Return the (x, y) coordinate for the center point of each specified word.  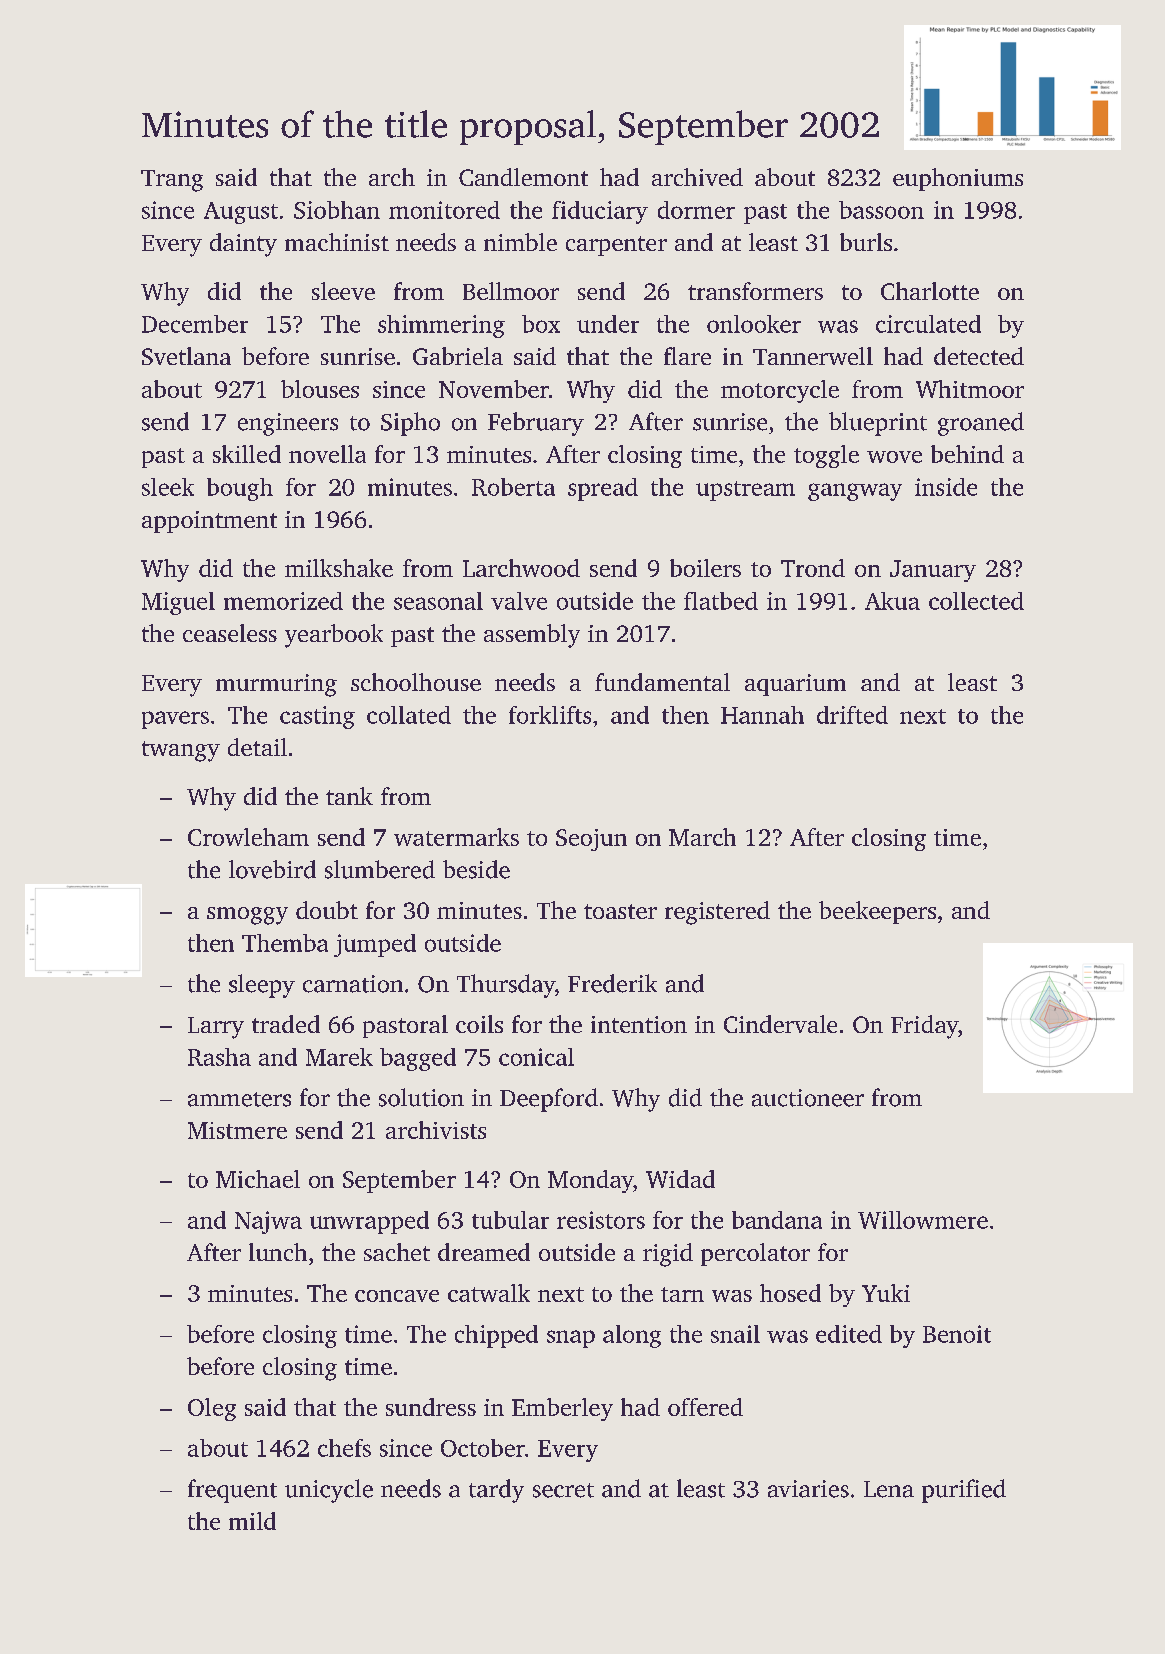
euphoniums (958, 179)
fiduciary (600, 212)
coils (479, 1024)
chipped (496, 1336)
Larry (216, 1028)
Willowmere (923, 1220)
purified (964, 1491)
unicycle (329, 1491)
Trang (172, 181)
